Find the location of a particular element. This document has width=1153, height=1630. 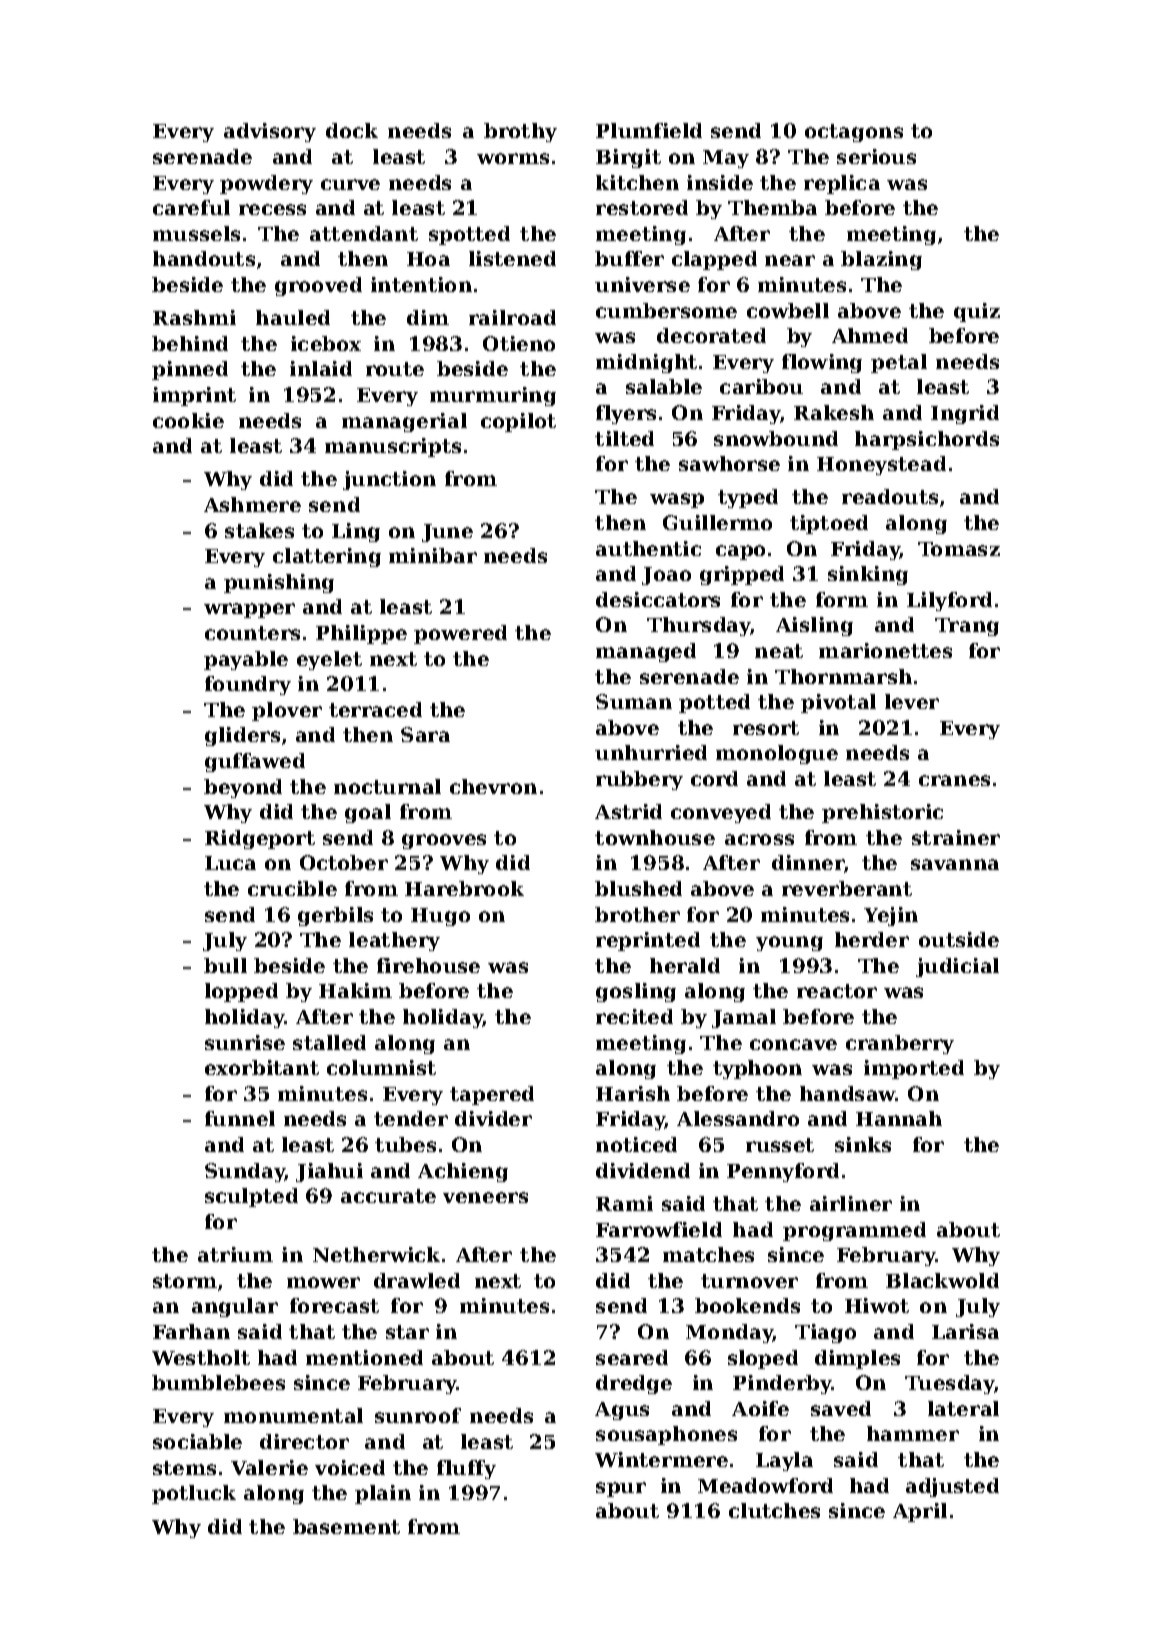

voiced is located at coordinates (350, 1467).
